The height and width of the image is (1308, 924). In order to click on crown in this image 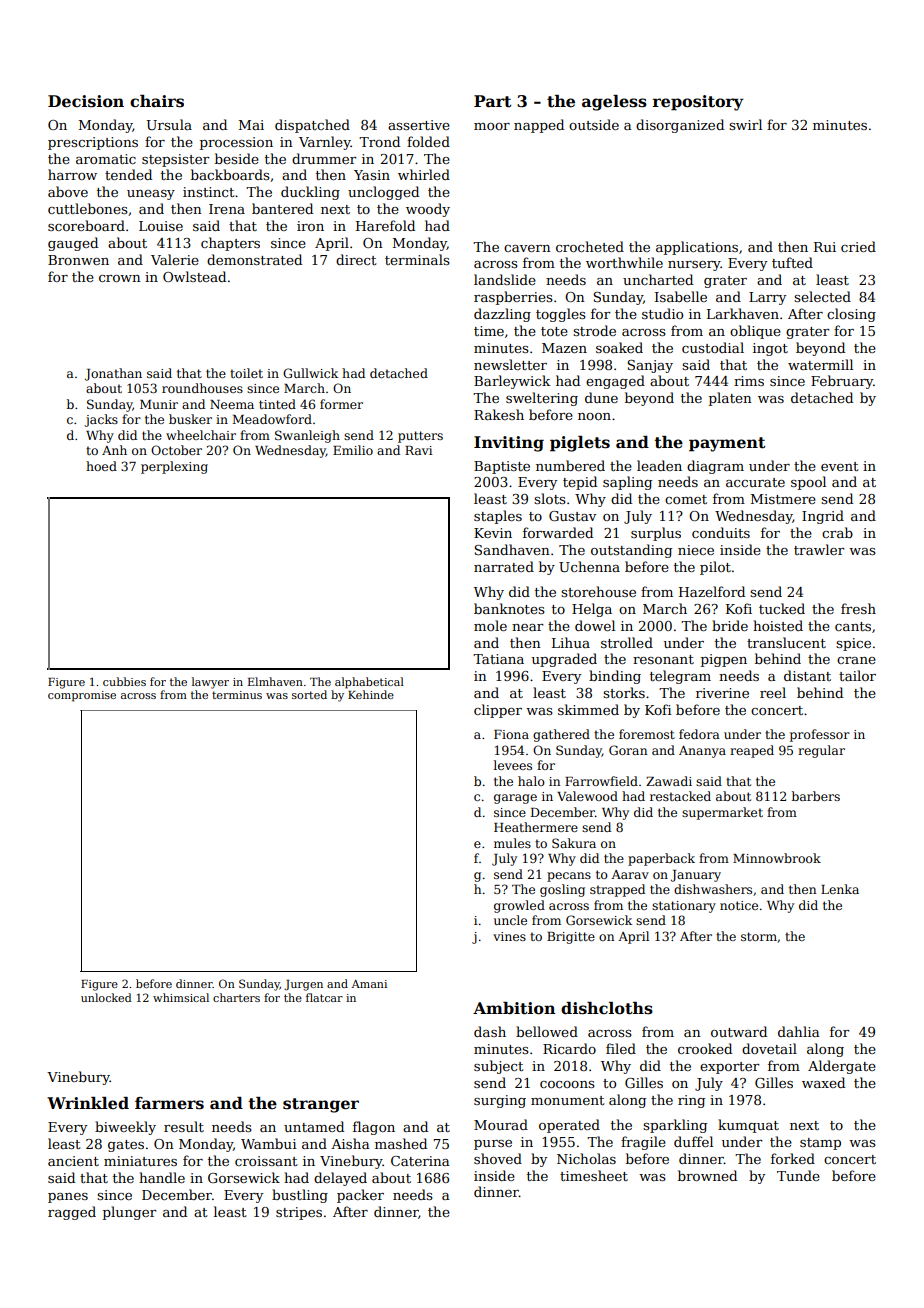, I will do `click(120, 278)`.
